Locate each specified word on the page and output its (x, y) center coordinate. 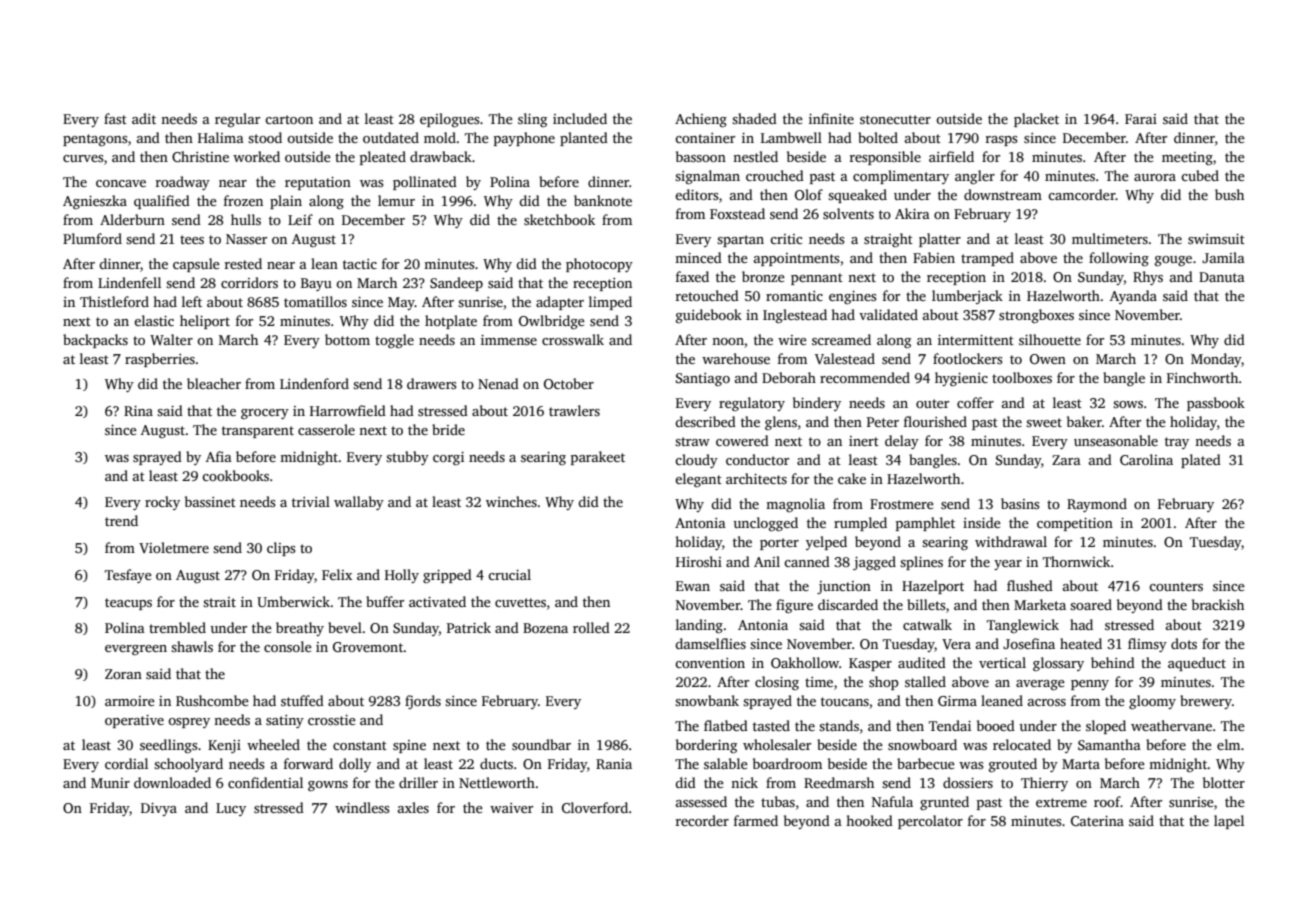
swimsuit (1216, 239)
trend (121, 520)
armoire (130, 701)
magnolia (795, 505)
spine (409, 746)
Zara (1066, 460)
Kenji (224, 746)
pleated (383, 158)
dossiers (968, 782)
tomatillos (315, 301)
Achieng (701, 120)
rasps (1001, 141)
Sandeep (456, 284)
